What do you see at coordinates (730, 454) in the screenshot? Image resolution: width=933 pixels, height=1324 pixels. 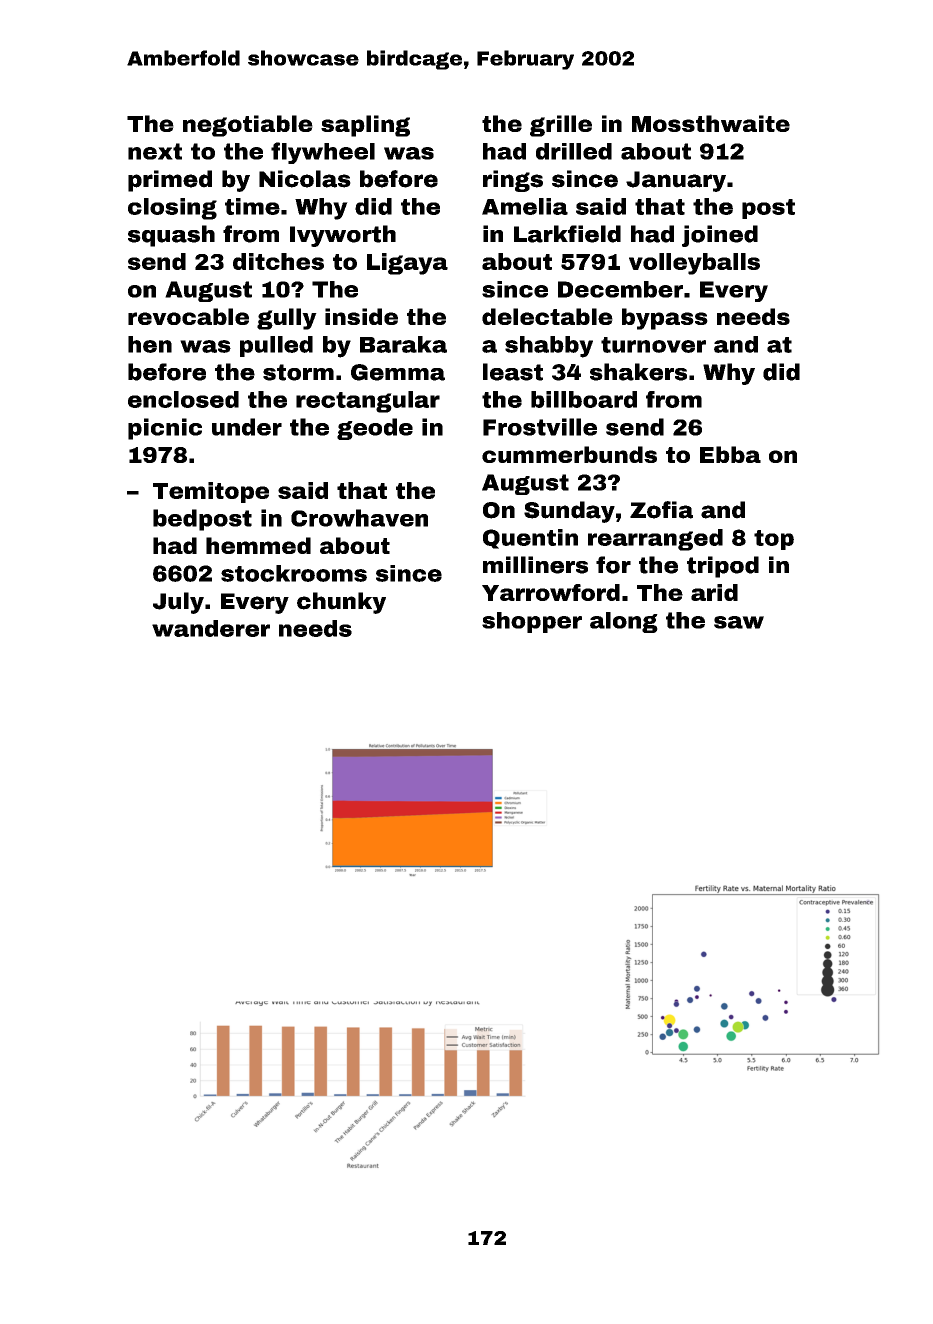 I see `Ebba` at bounding box center [730, 454].
